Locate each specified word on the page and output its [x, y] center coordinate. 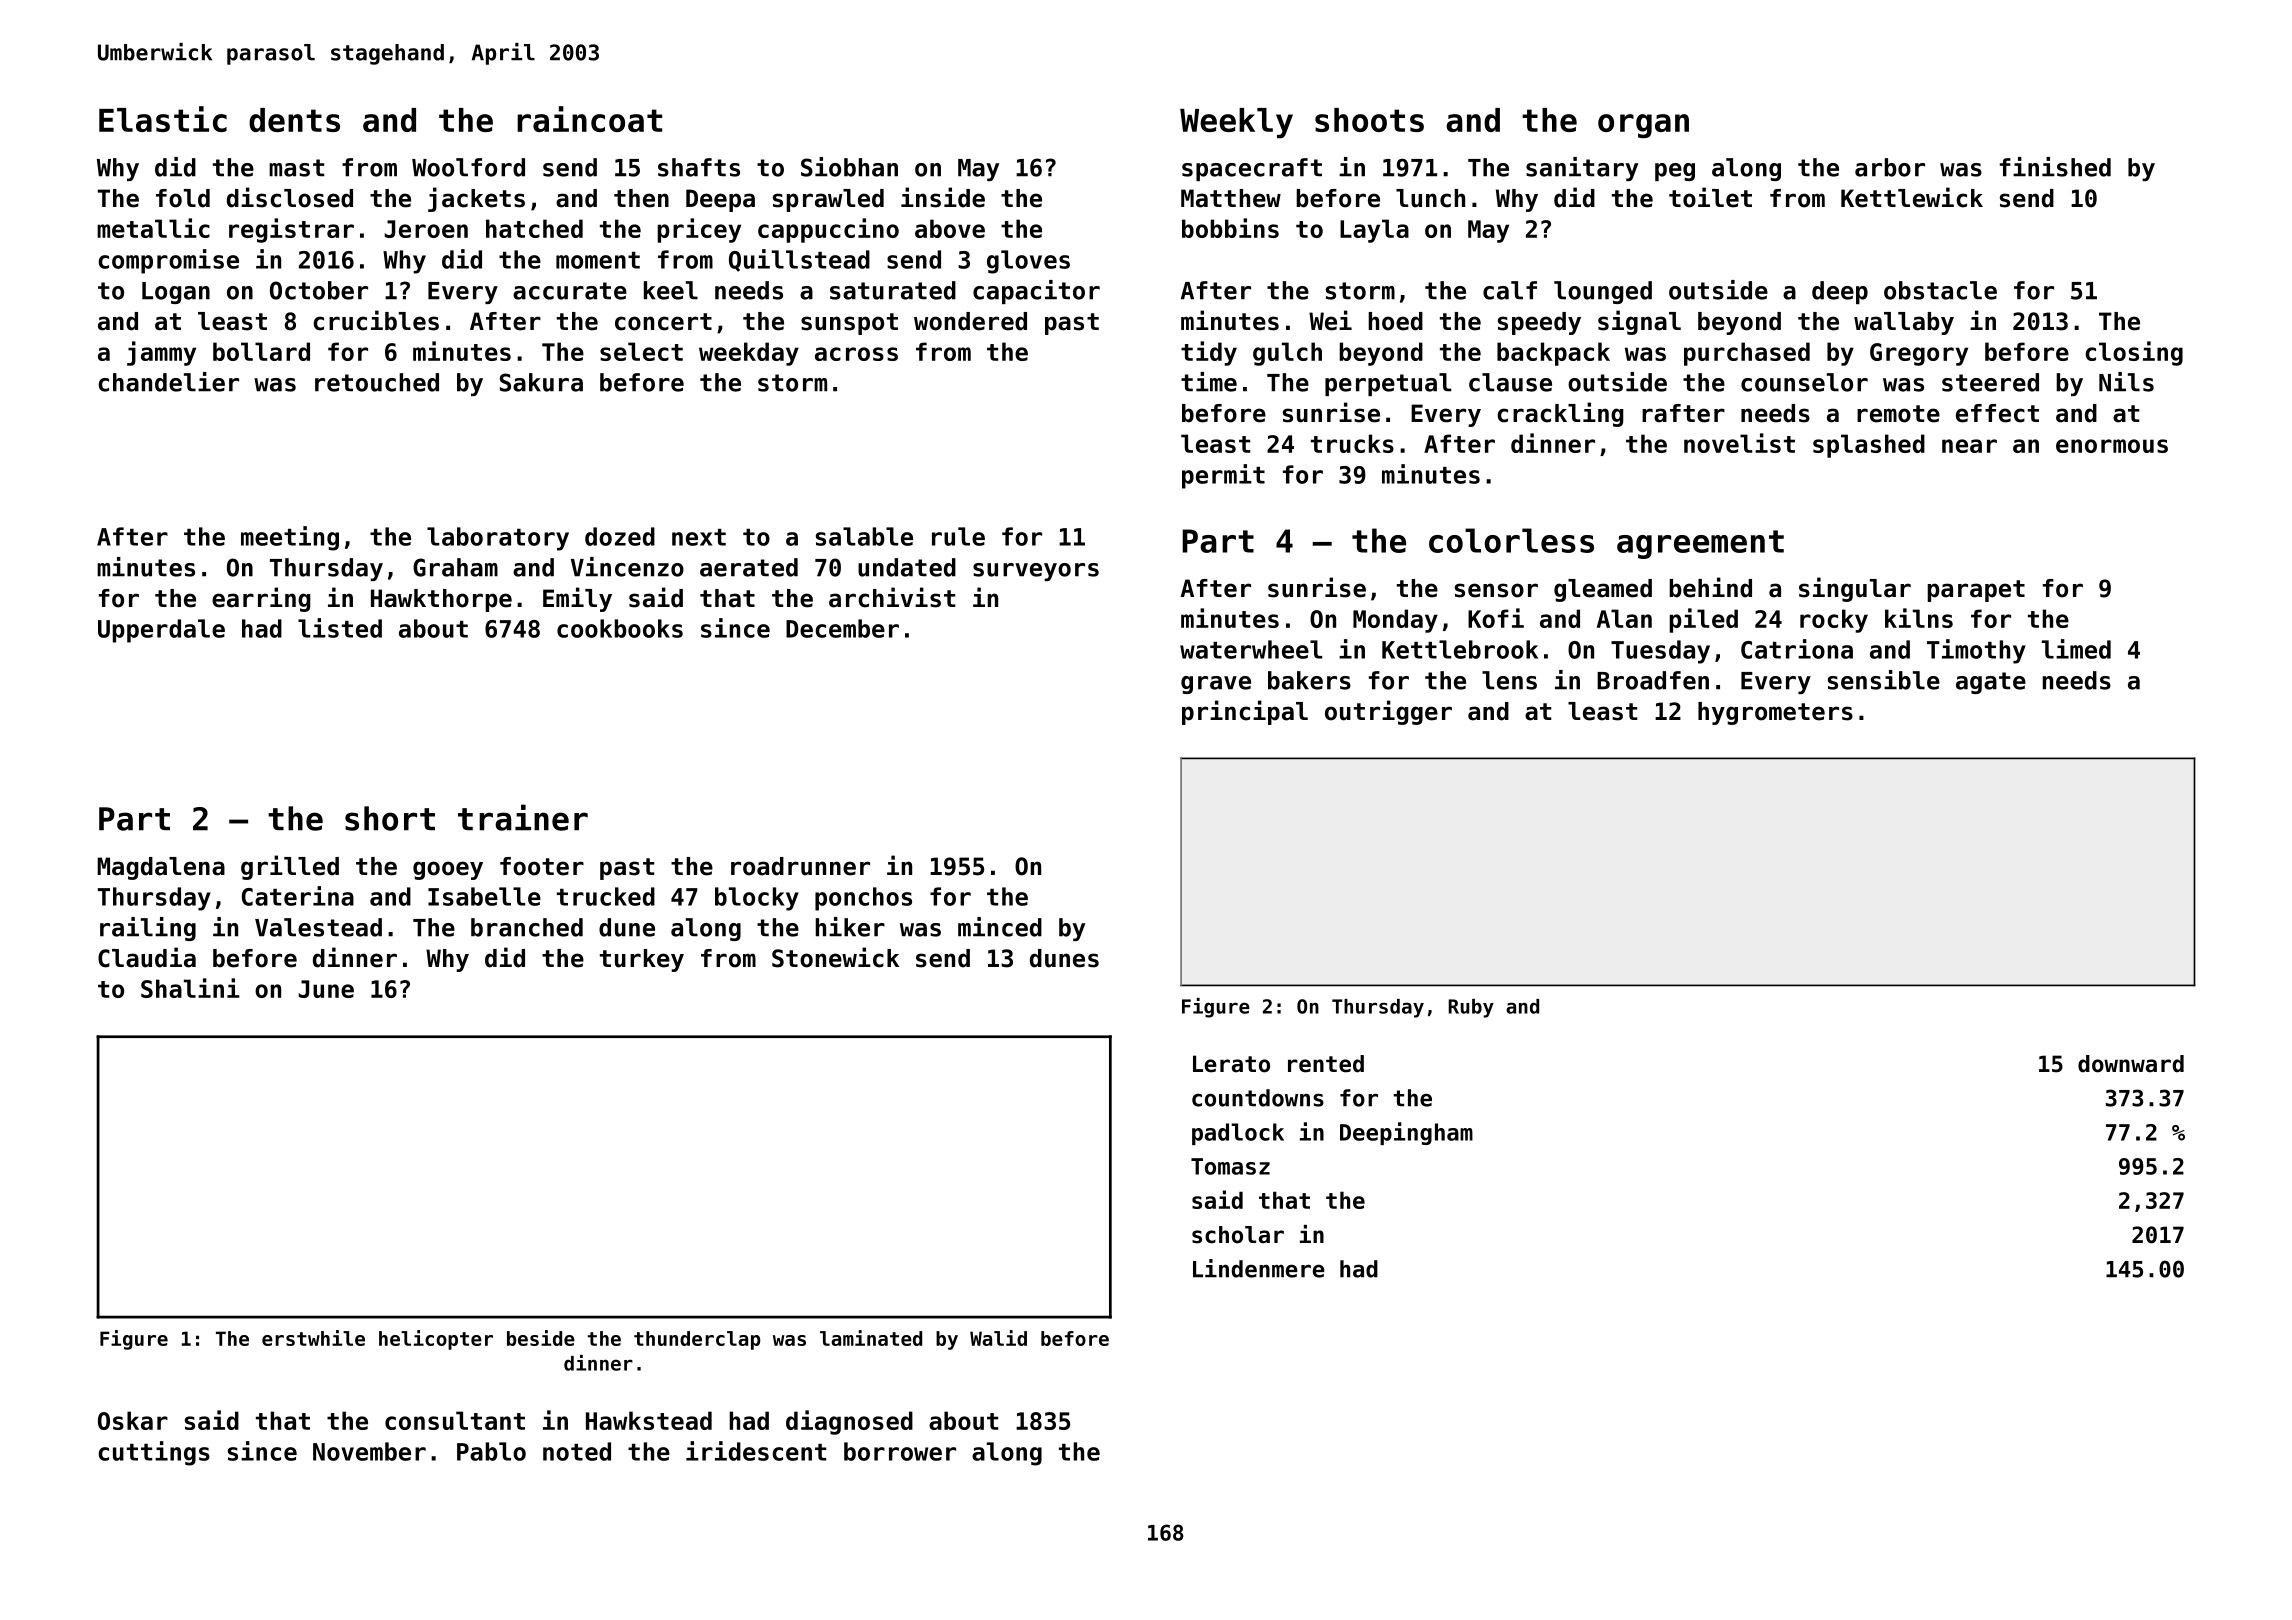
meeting [290, 538]
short [390, 818]
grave [1216, 685]
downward [2131, 1064]
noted [577, 1451]
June [326, 989]
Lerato [1231, 1064]
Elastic [163, 119]
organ [1643, 126]
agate [1991, 683]
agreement [1700, 544]
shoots [1369, 120]
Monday [1395, 621]
